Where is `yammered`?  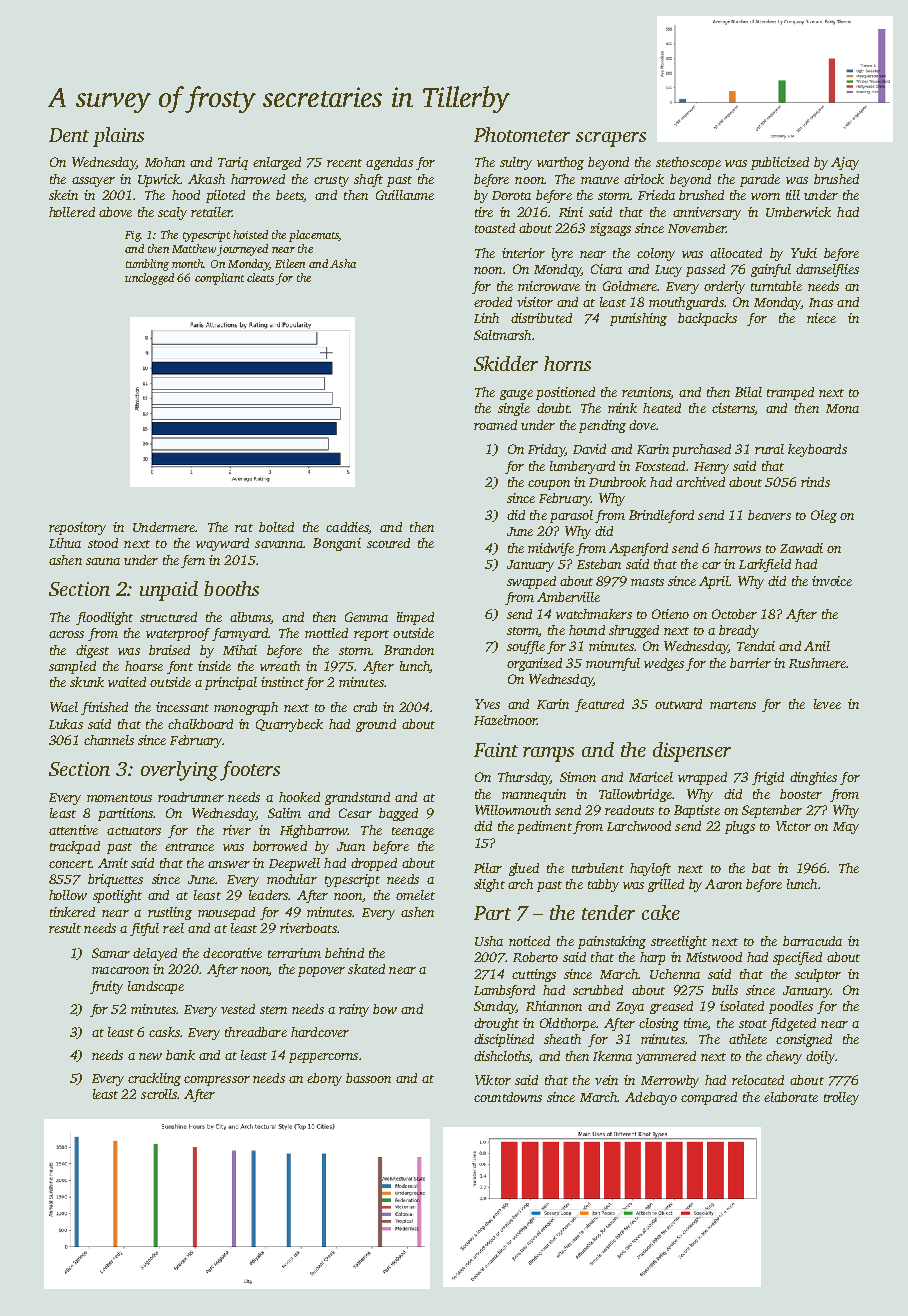 yammered is located at coordinates (666, 1057).
